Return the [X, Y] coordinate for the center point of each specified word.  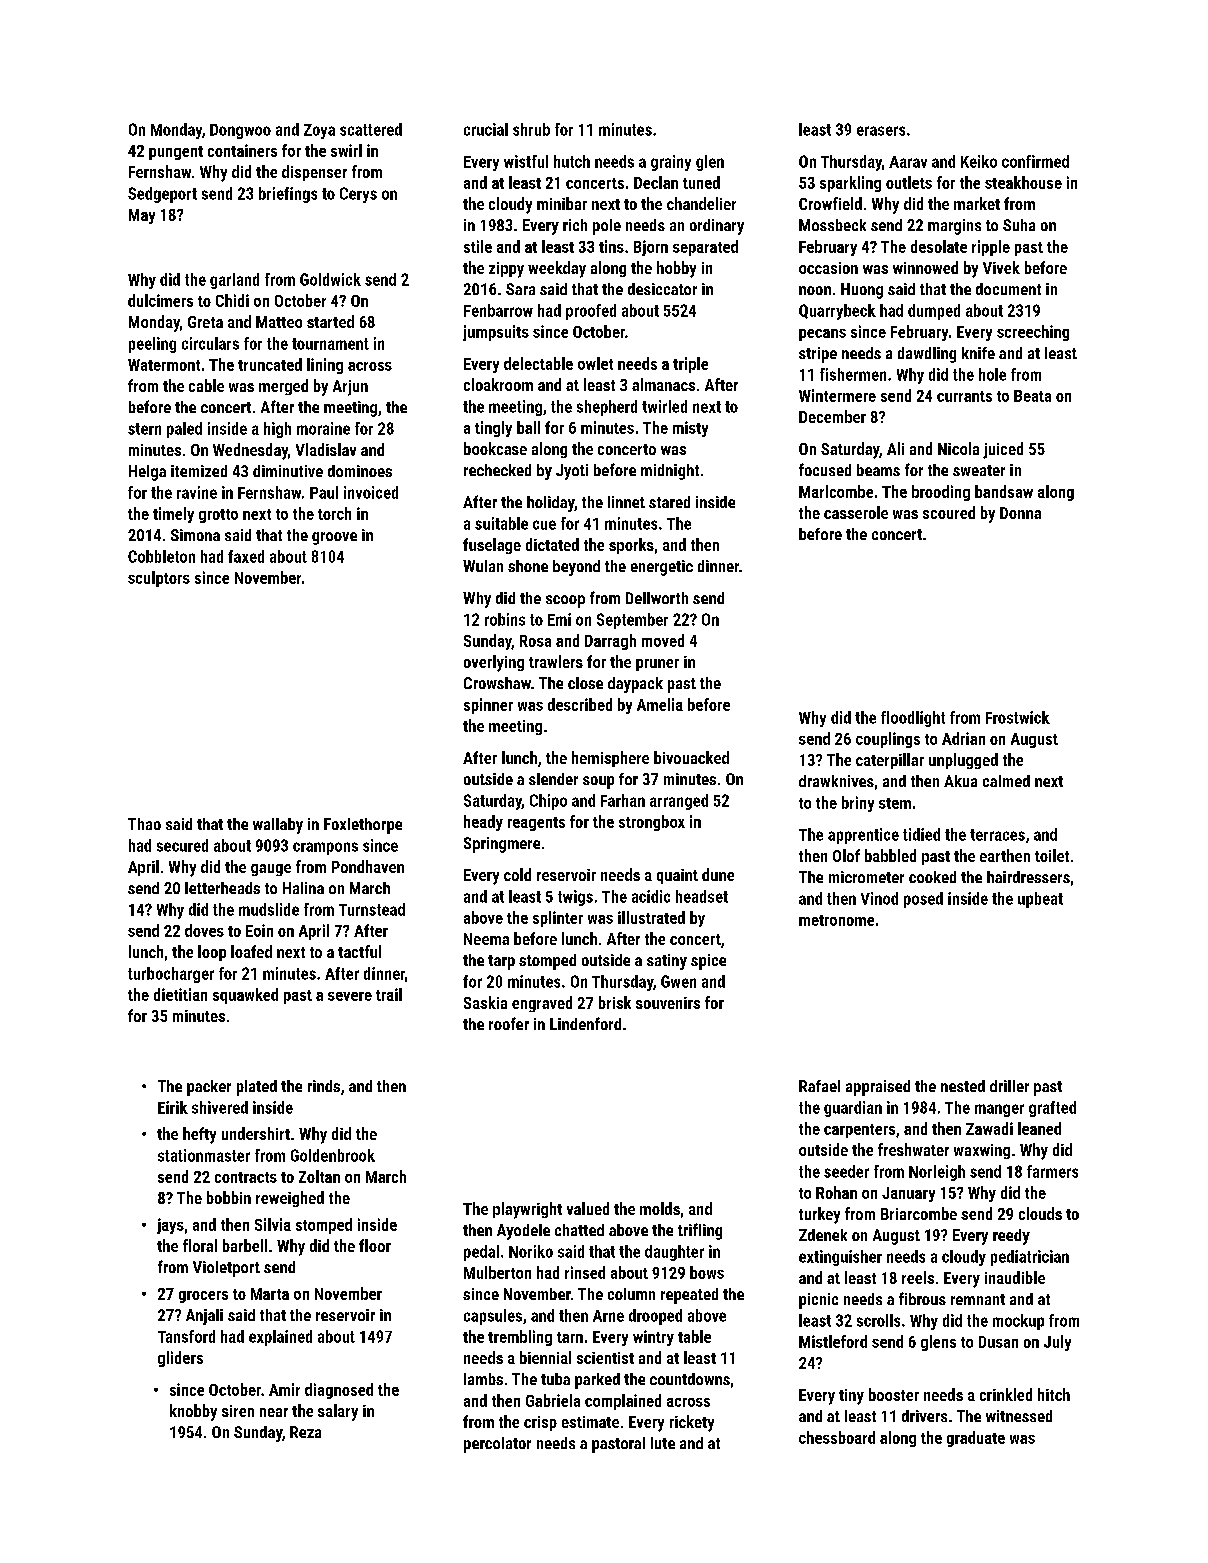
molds [660, 1208]
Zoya [319, 131]
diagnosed [339, 1391]
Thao [144, 824]
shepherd [607, 408]
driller [1009, 1086]
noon [815, 290]
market [977, 203]
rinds [324, 1086]
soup [598, 782]
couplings [888, 740]
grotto [218, 516]
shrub [531, 129]
